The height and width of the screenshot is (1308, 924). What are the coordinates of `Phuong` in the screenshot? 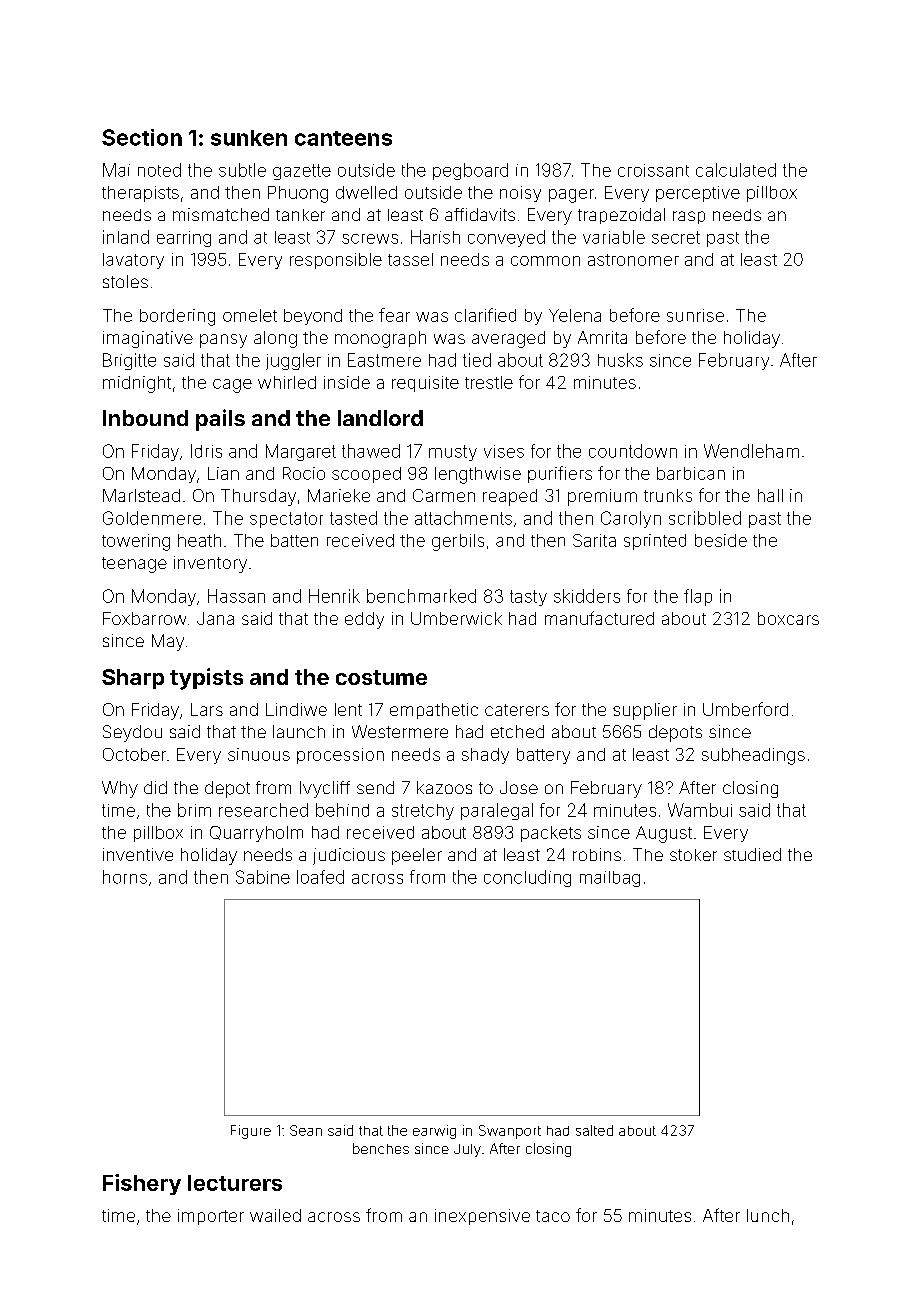 It's located at (298, 194).
